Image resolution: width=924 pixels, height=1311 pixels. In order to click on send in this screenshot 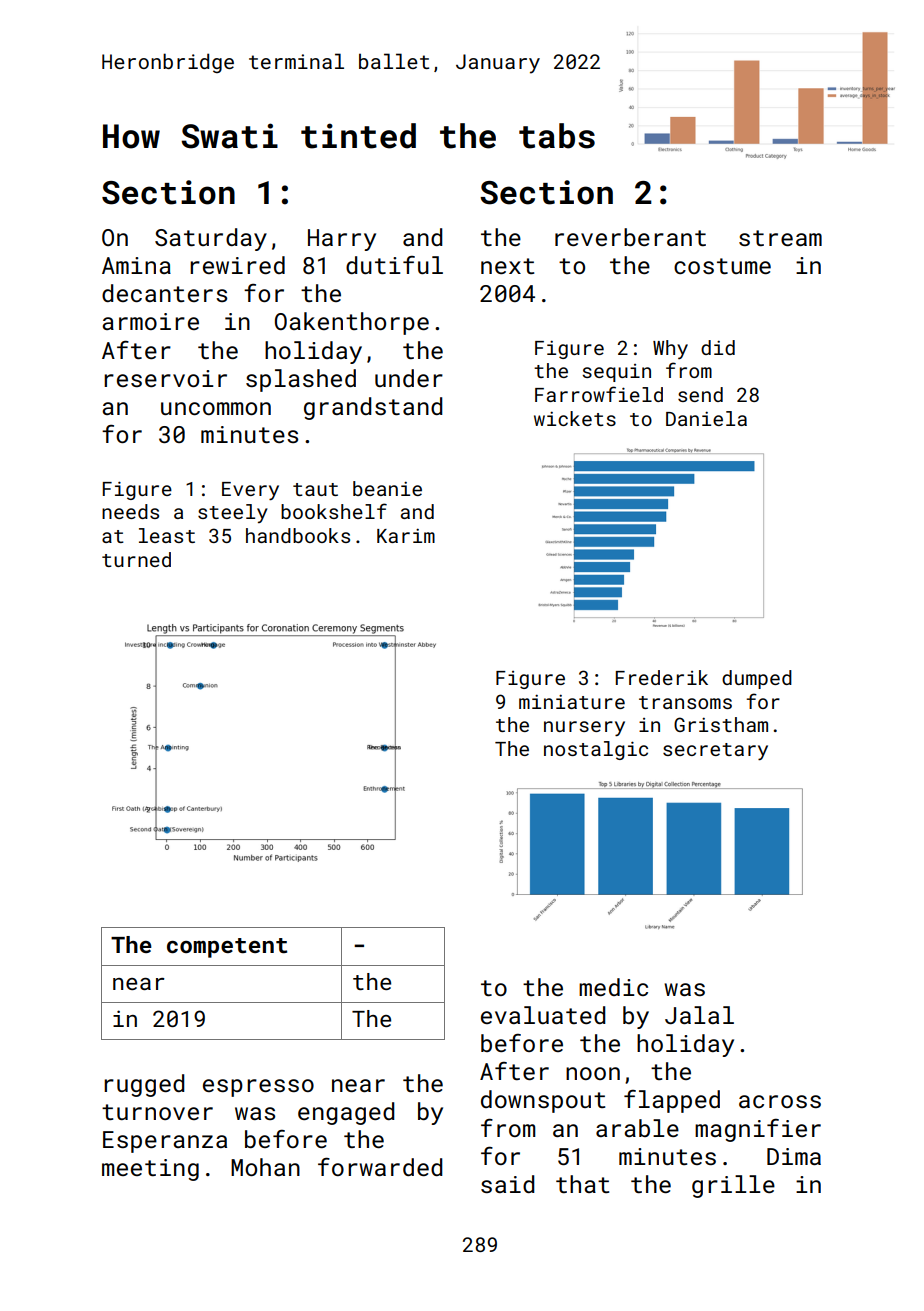, I will do `click(700, 394)`.
